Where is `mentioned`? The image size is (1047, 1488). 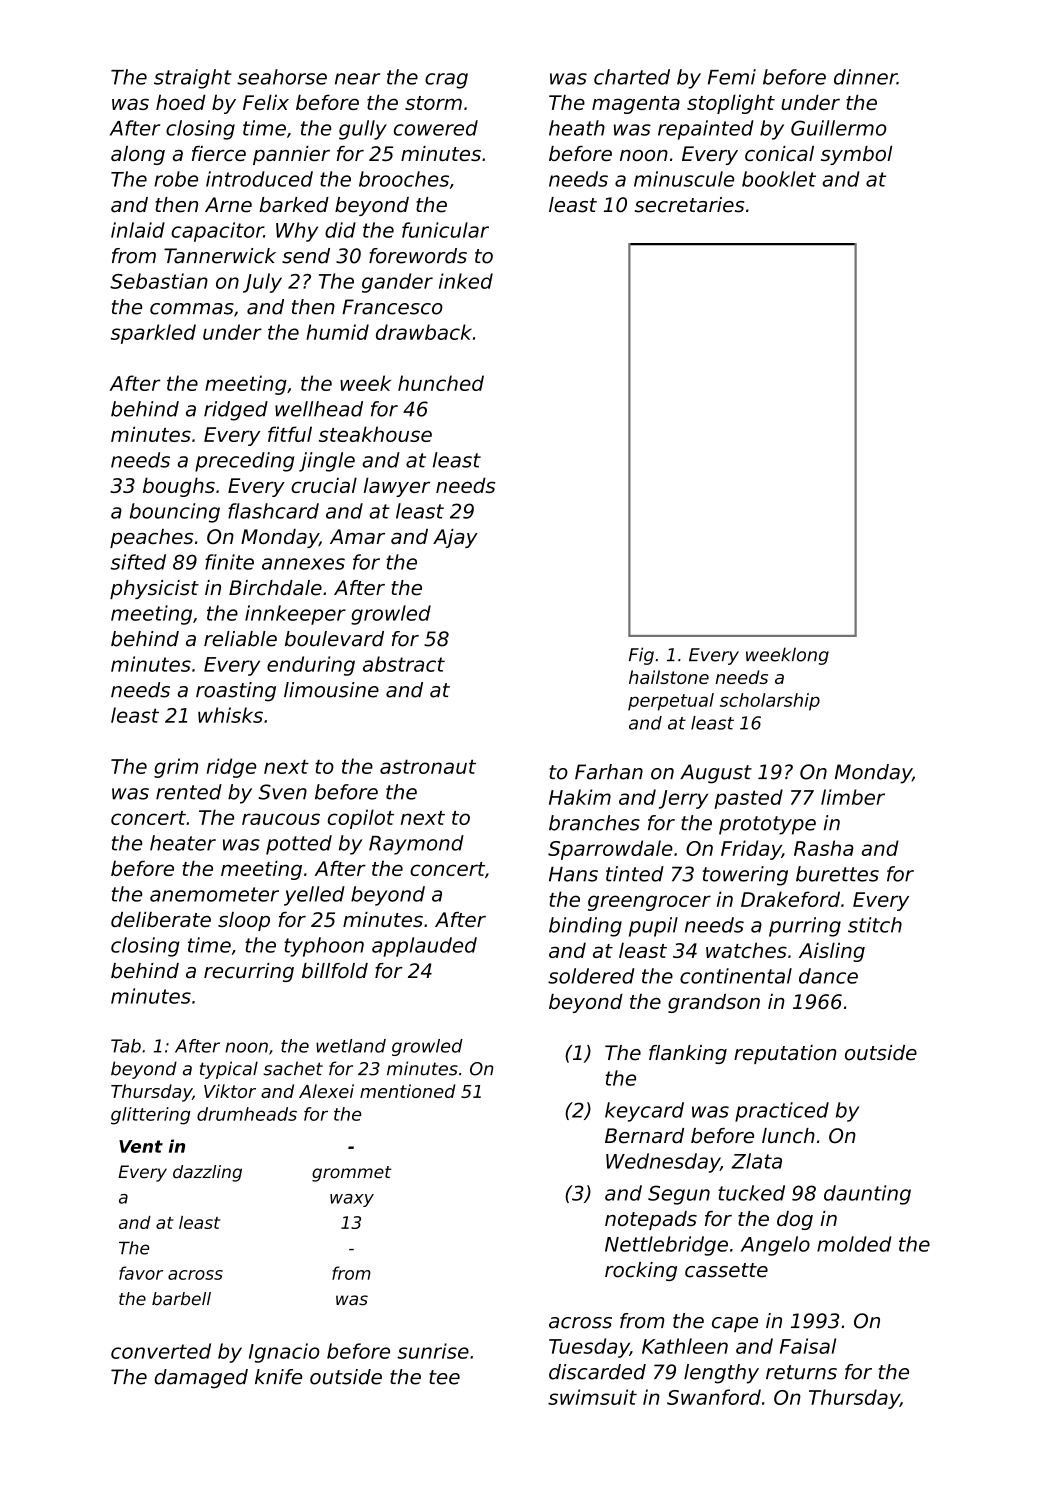
mentioned is located at coordinates (407, 1091).
